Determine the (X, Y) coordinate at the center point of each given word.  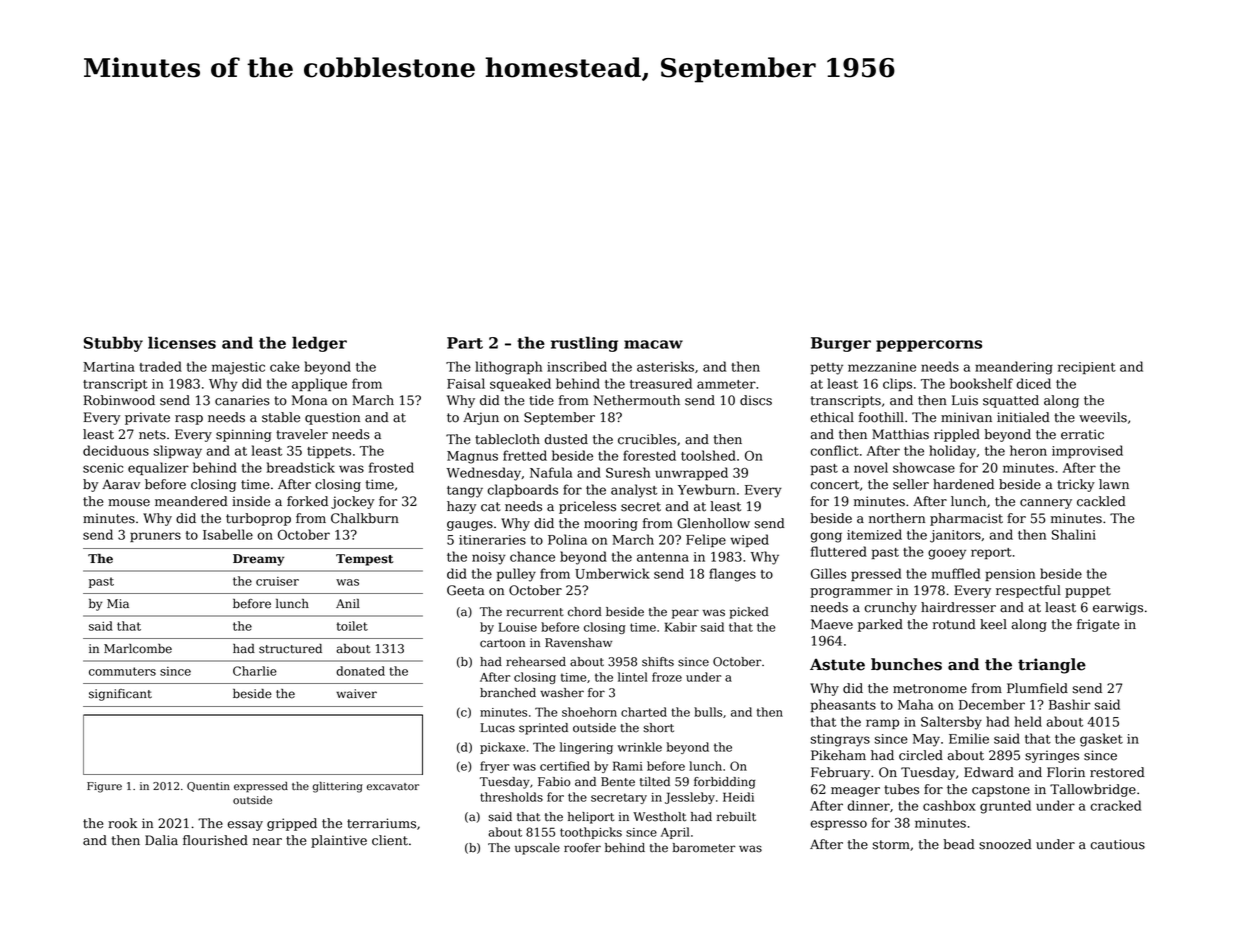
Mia (118, 604)
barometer (704, 848)
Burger (841, 344)
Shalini (1074, 534)
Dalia (161, 840)
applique (319, 384)
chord (585, 612)
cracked (1116, 805)
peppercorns (929, 346)
